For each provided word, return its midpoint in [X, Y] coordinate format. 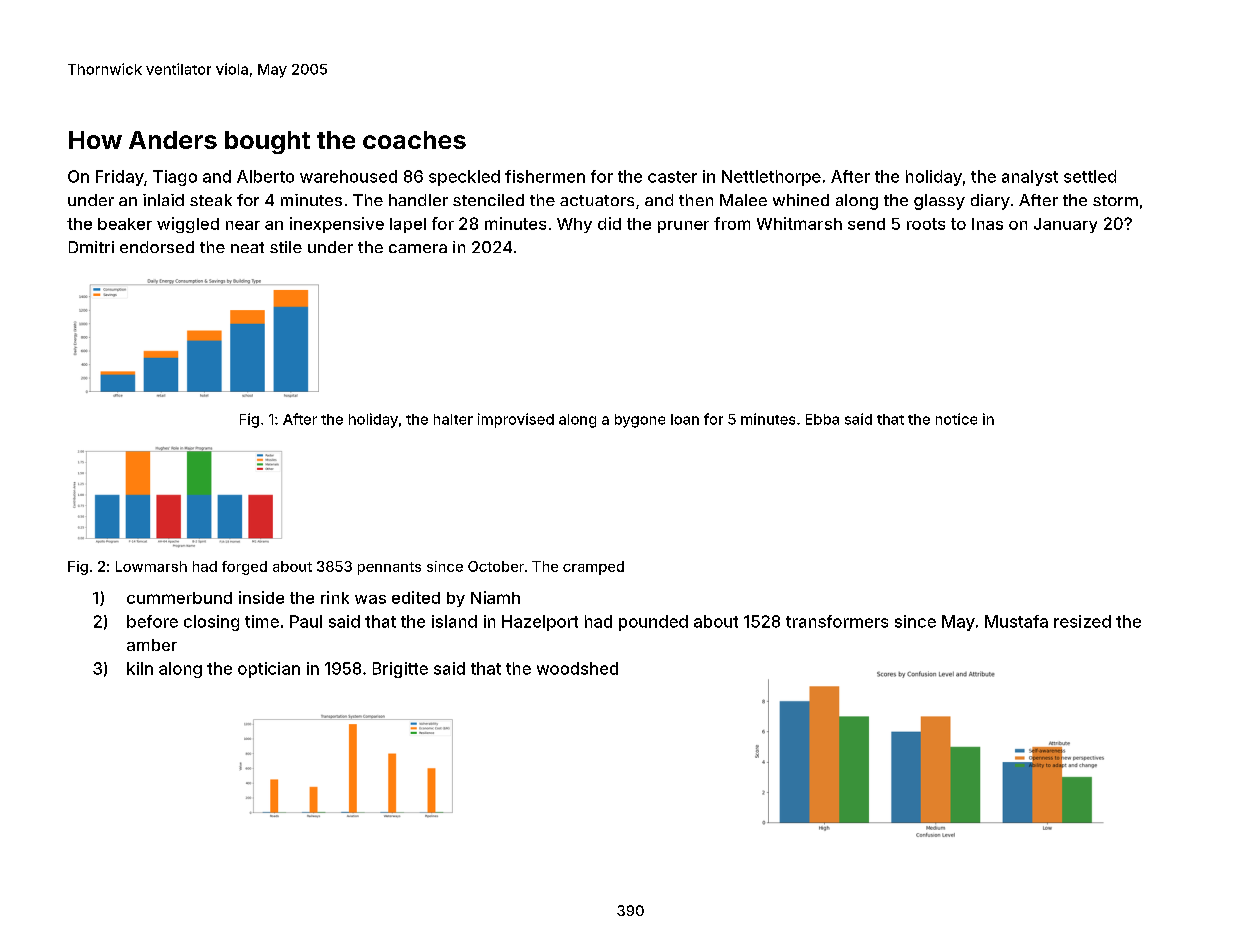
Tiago [175, 178]
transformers [837, 621]
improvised [516, 420]
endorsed [157, 247]
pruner [683, 227]
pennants [389, 568]
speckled [464, 178]
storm [1115, 200]
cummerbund [179, 598]
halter [453, 419]
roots [926, 224]
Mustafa [1016, 621]
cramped [593, 568]
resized [1082, 621]
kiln [140, 668]
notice [956, 419]
